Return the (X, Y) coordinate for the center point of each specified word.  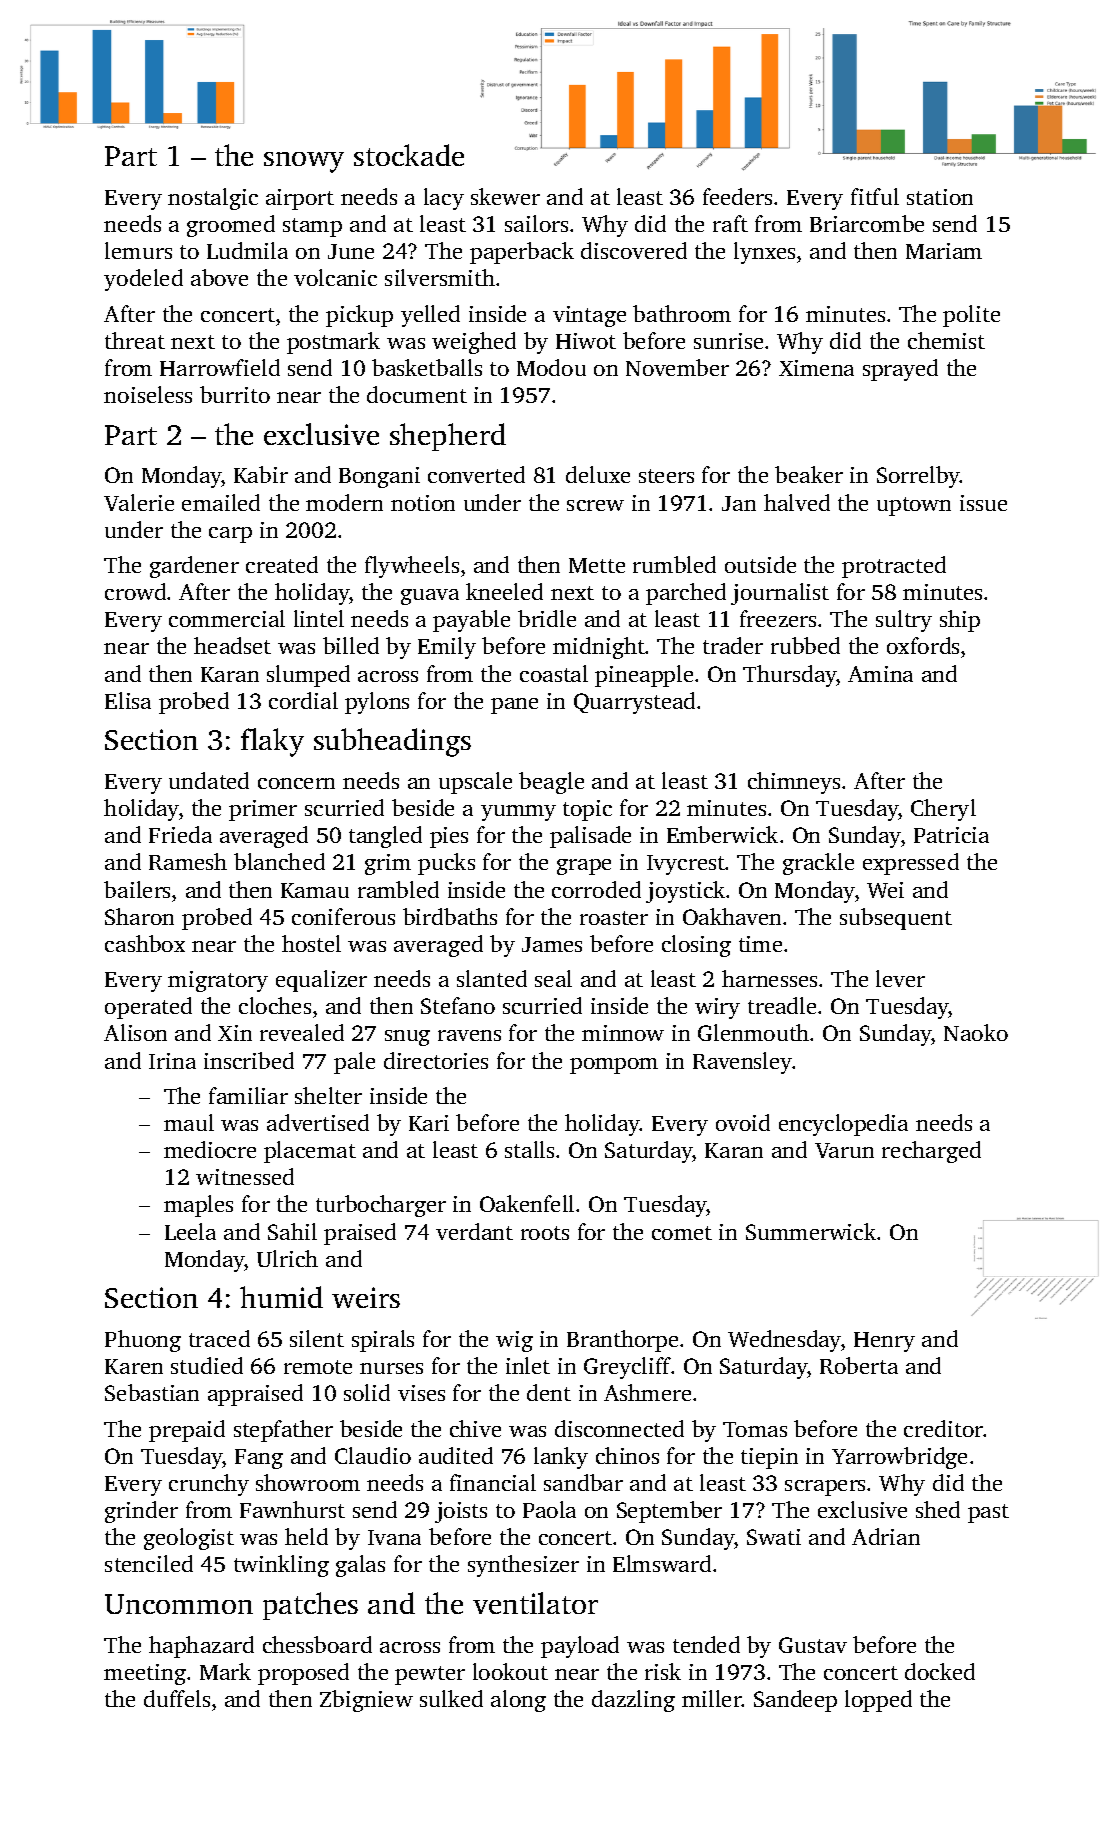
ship (960, 621)
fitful (875, 196)
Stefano (458, 1005)
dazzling (633, 1701)
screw (595, 505)
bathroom (682, 313)
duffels (177, 1698)
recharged (931, 1152)
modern (344, 502)
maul (189, 1122)
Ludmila (247, 250)
